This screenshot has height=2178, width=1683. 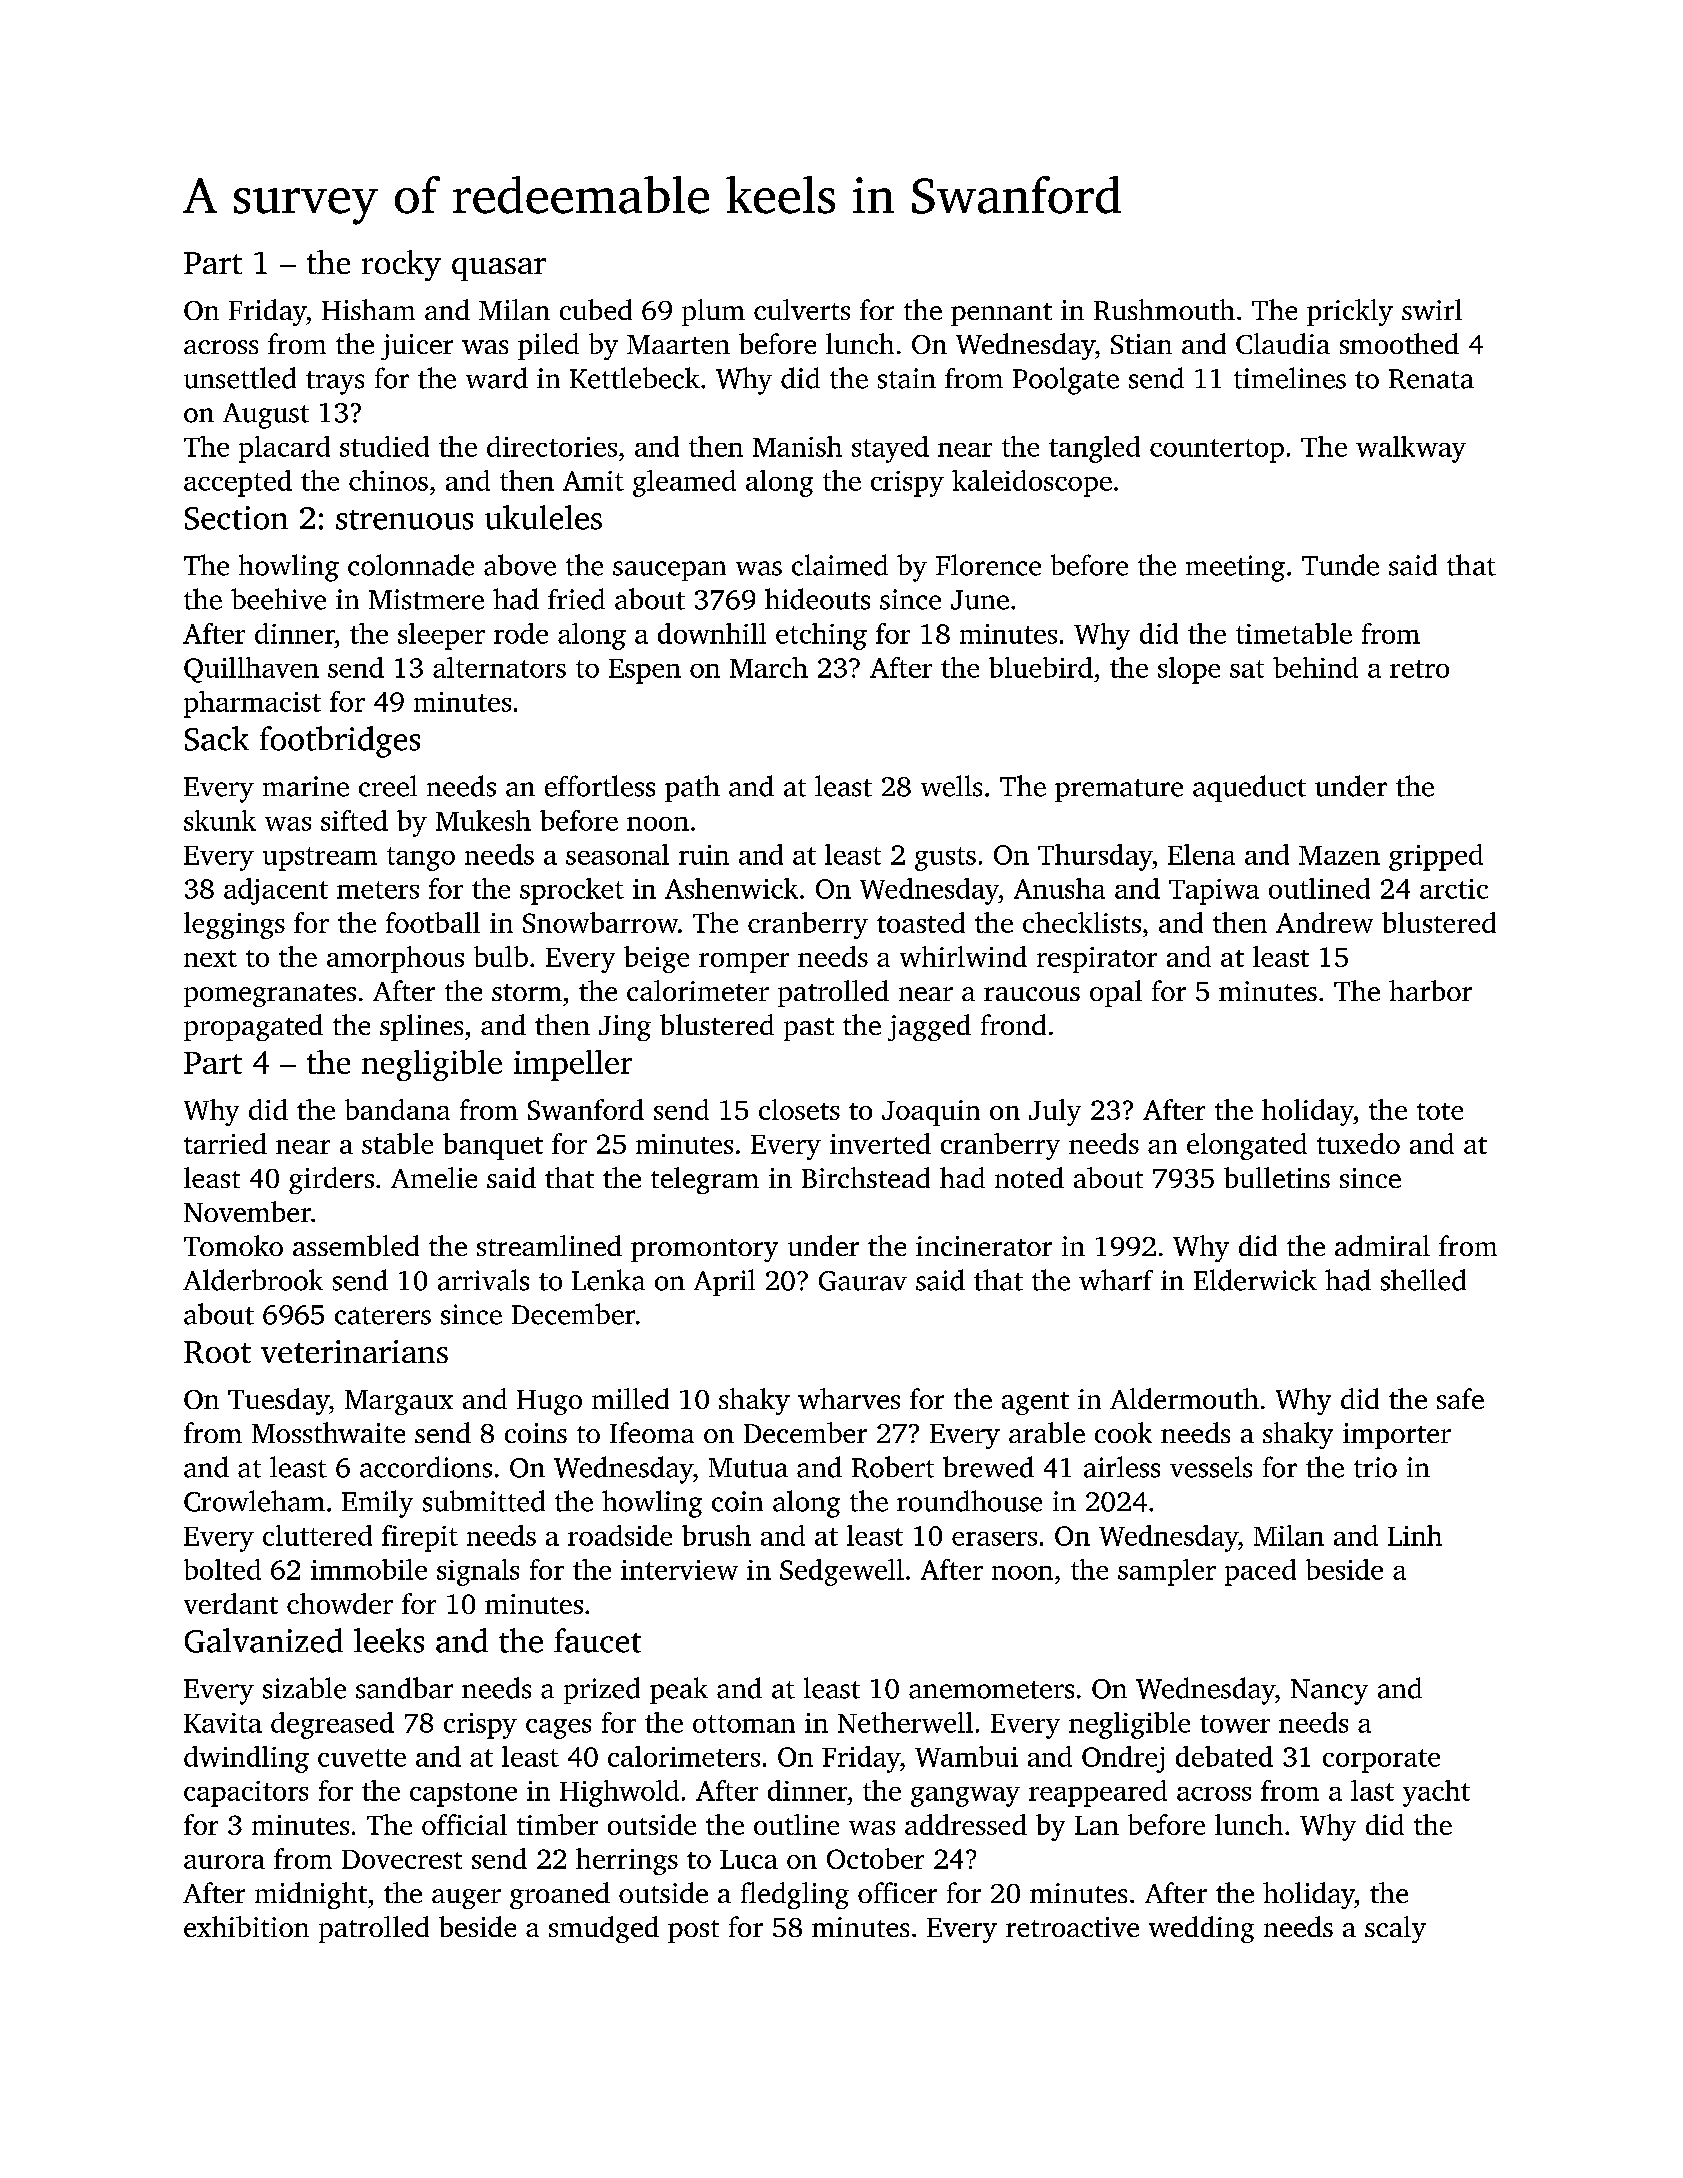 I want to click on Sedgewell, so click(x=842, y=1572).
